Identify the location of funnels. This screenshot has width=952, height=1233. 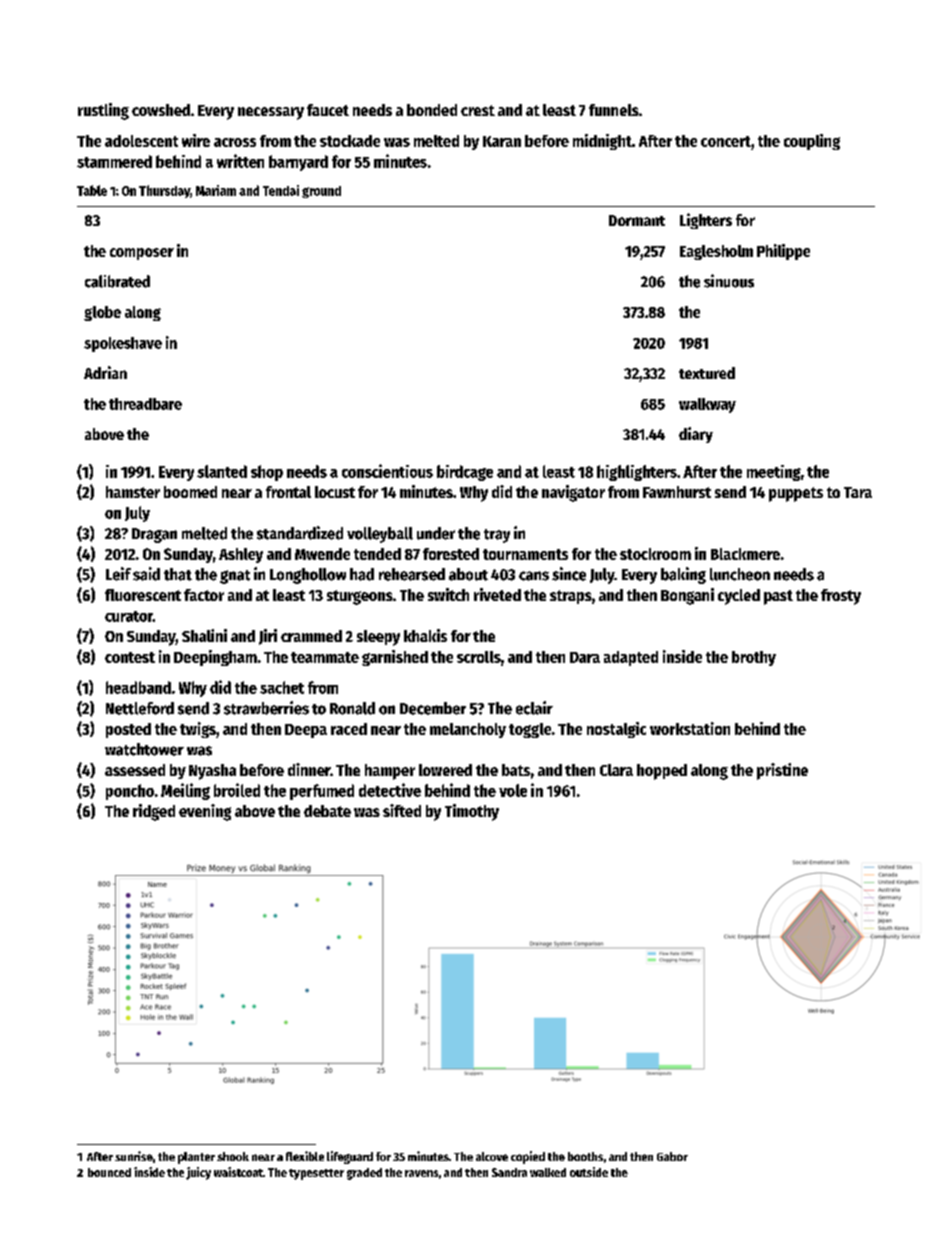
(614, 110).
